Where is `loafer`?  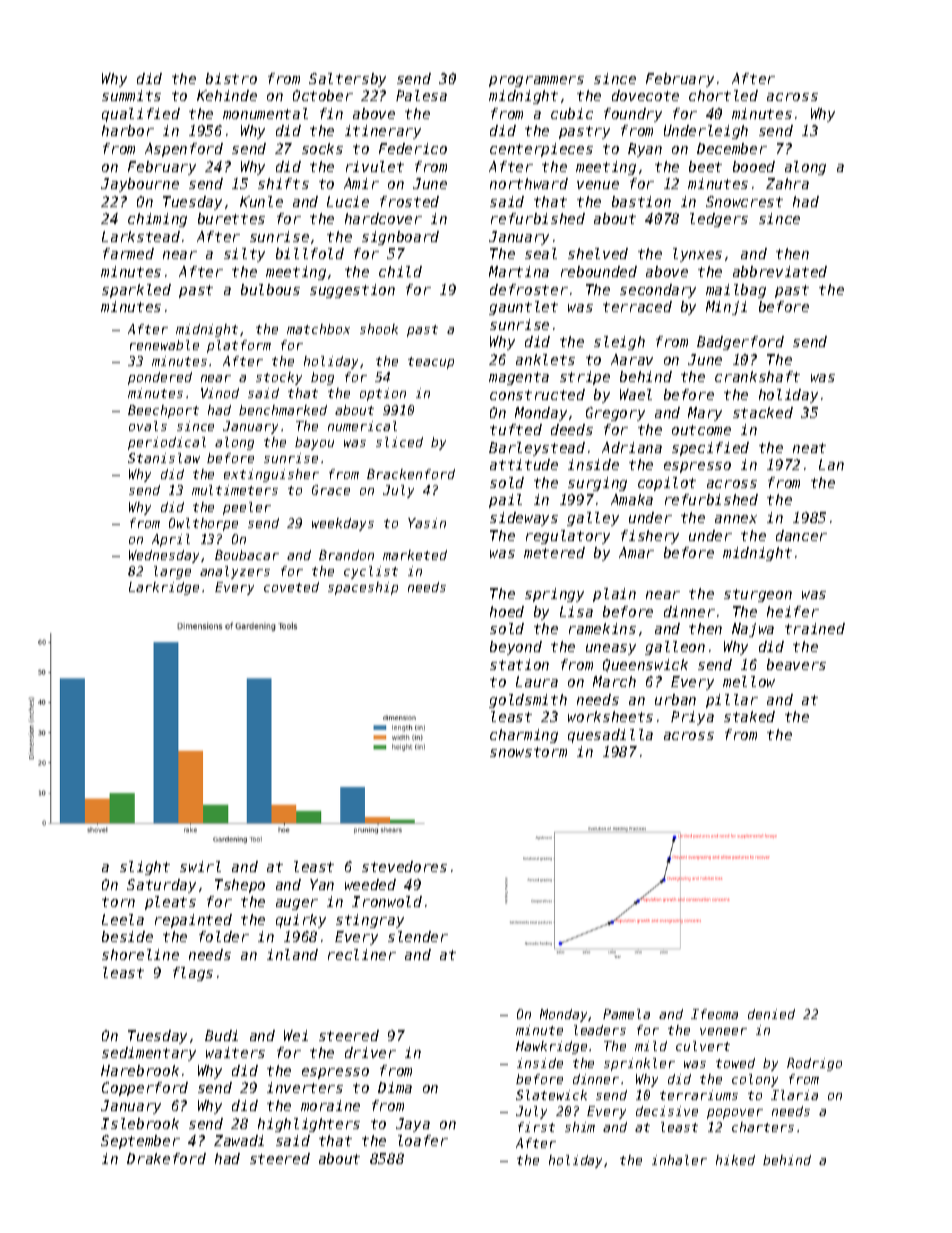 loafer is located at coordinates (423, 1140).
